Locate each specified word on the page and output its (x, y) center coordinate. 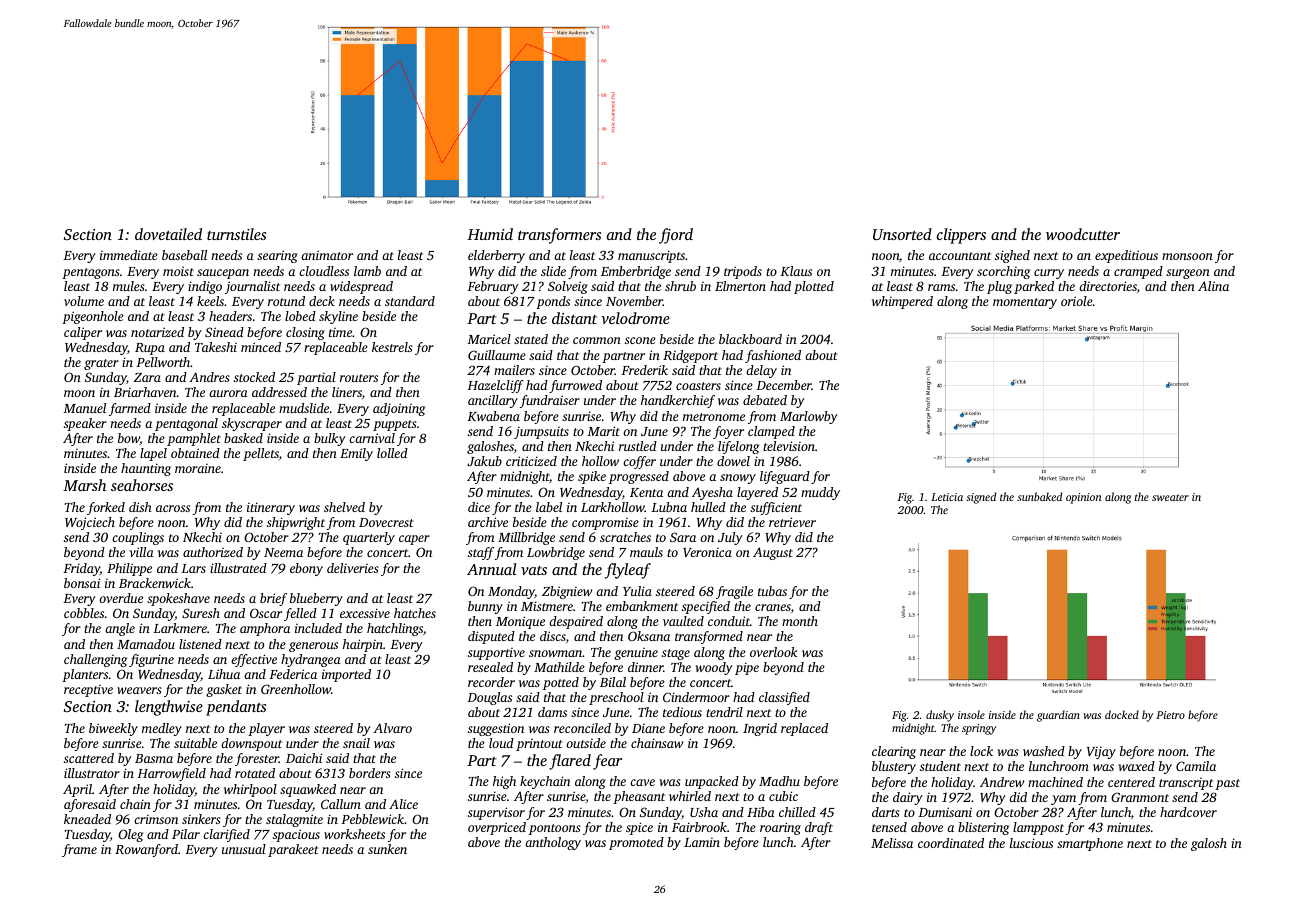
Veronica (707, 552)
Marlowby (809, 417)
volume (84, 301)
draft (819, 828)
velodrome (635, 318)
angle (120, 629)
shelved (344, 507)
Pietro (1170, 715)
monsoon (1187, 256)
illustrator (92, 773)
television (789, 446)
